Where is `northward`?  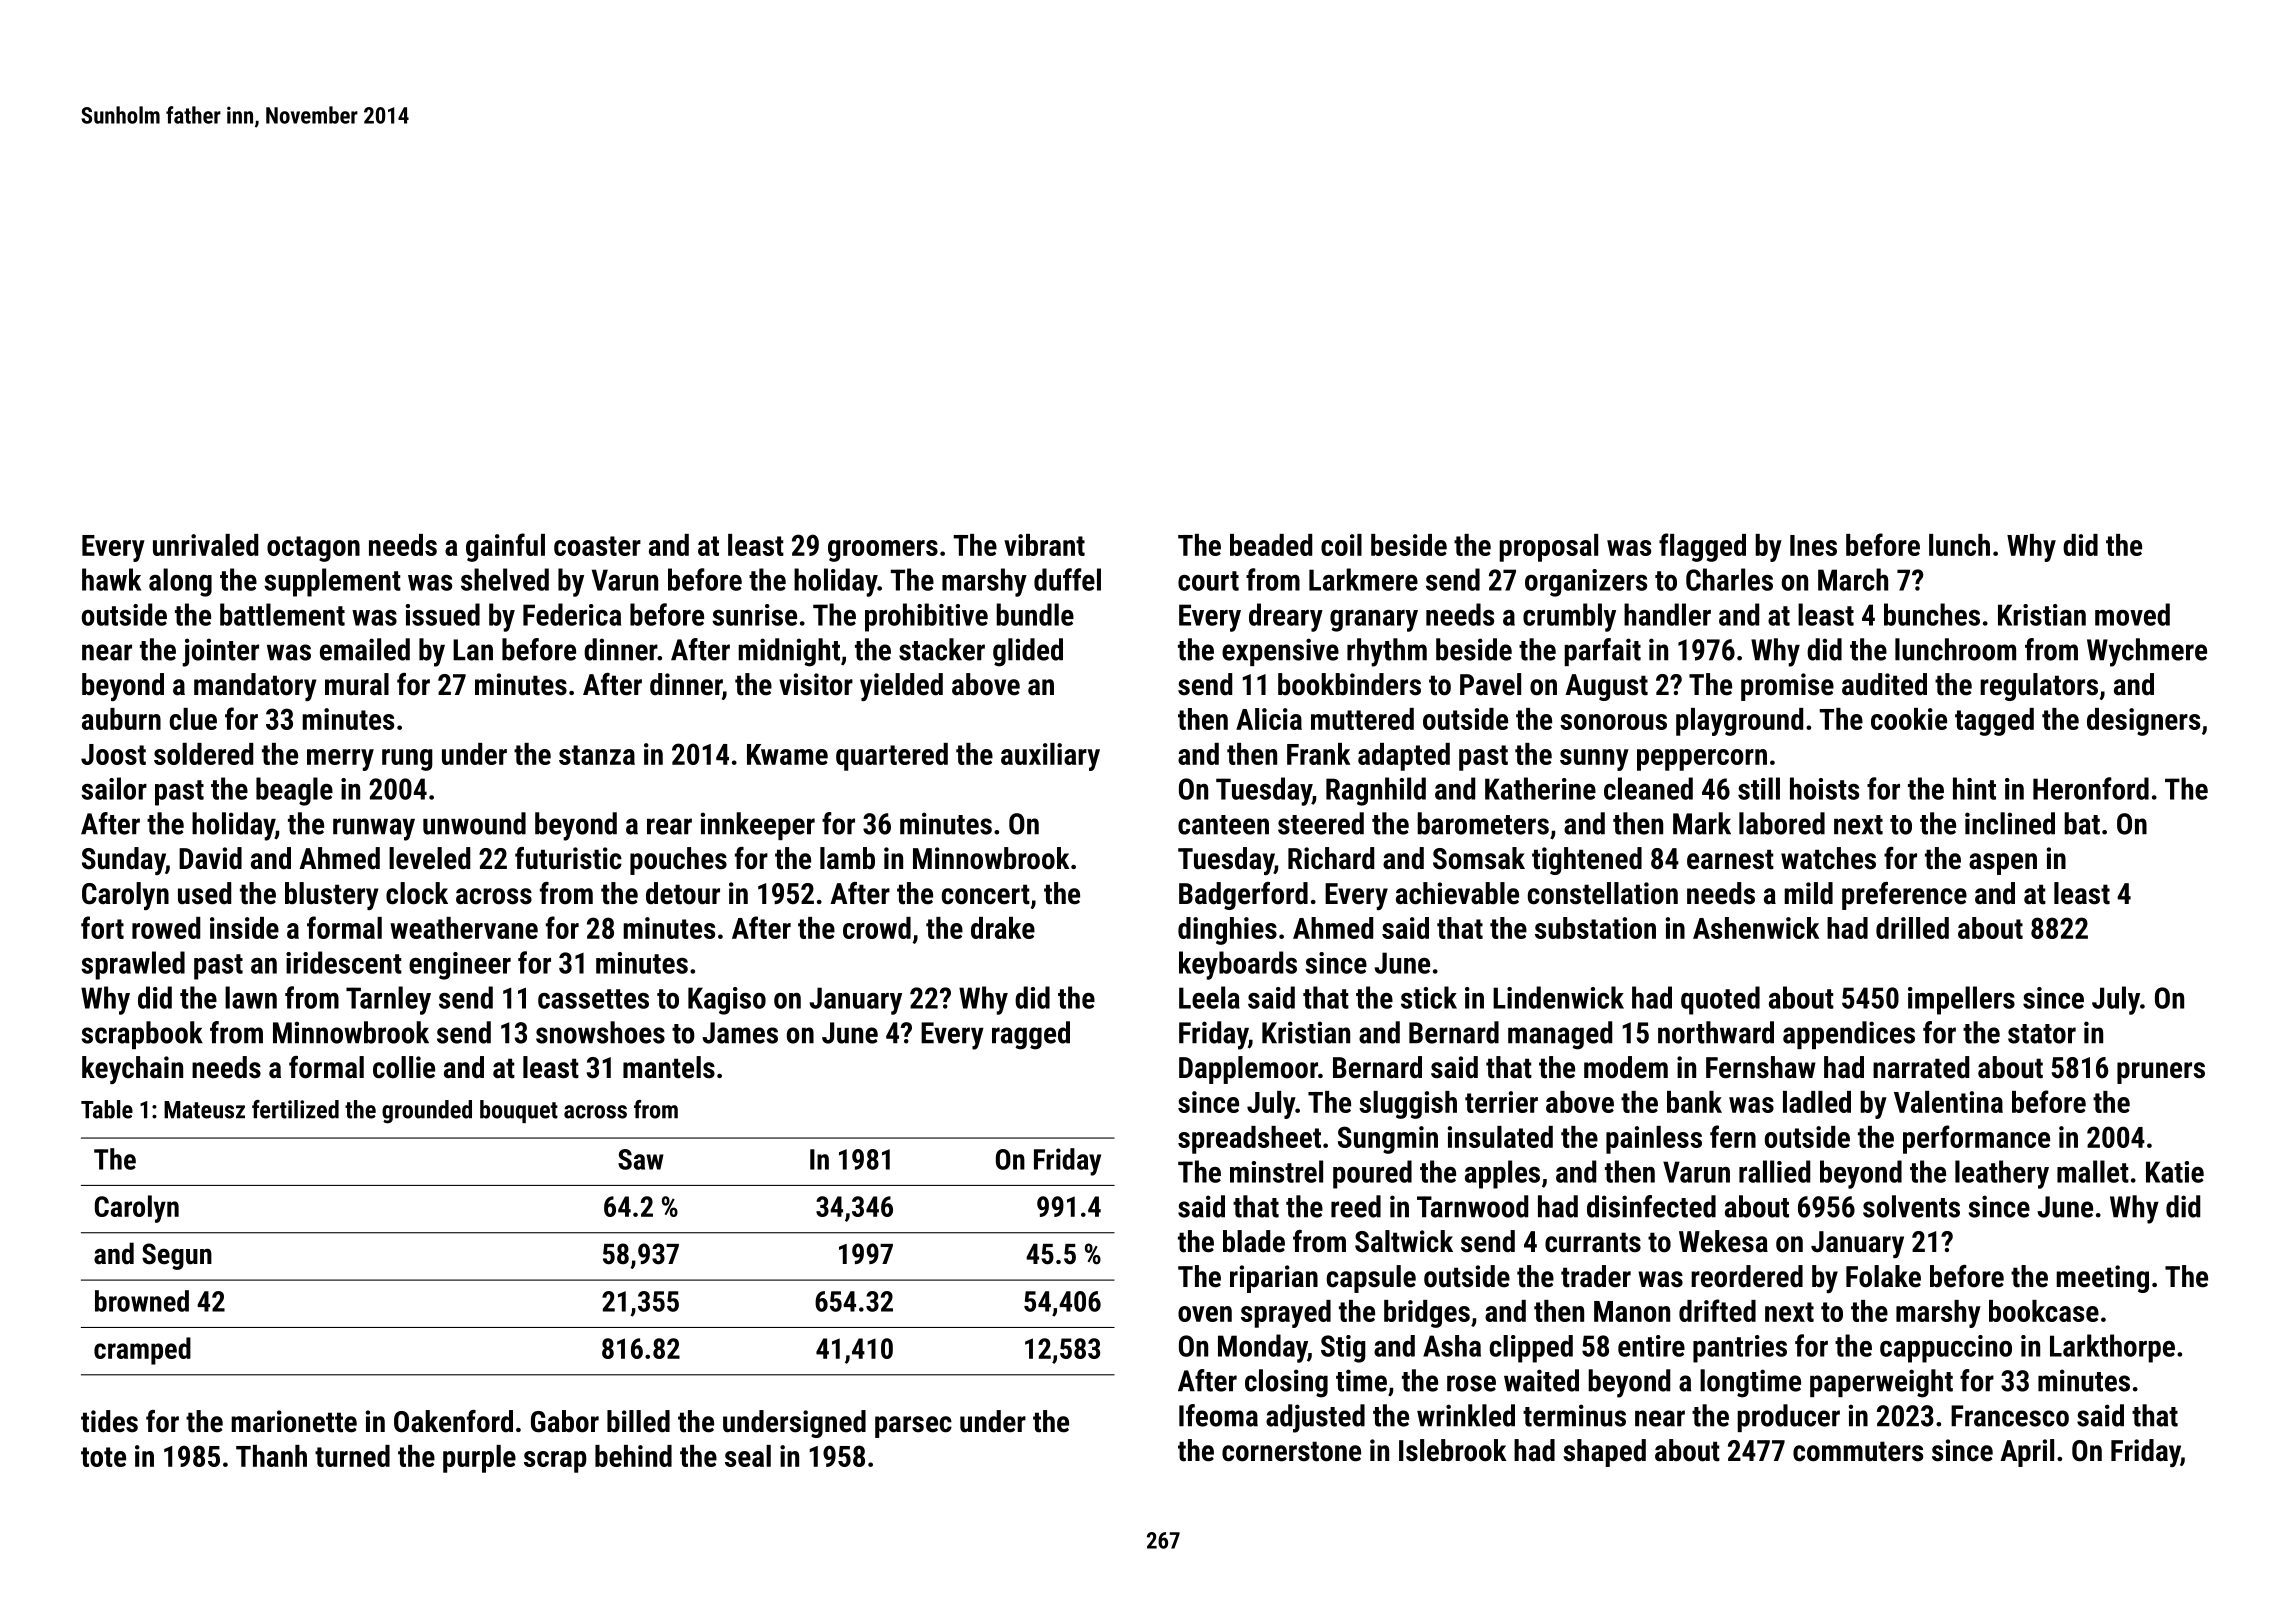
northward is located at coordinates (1716, 1032).
